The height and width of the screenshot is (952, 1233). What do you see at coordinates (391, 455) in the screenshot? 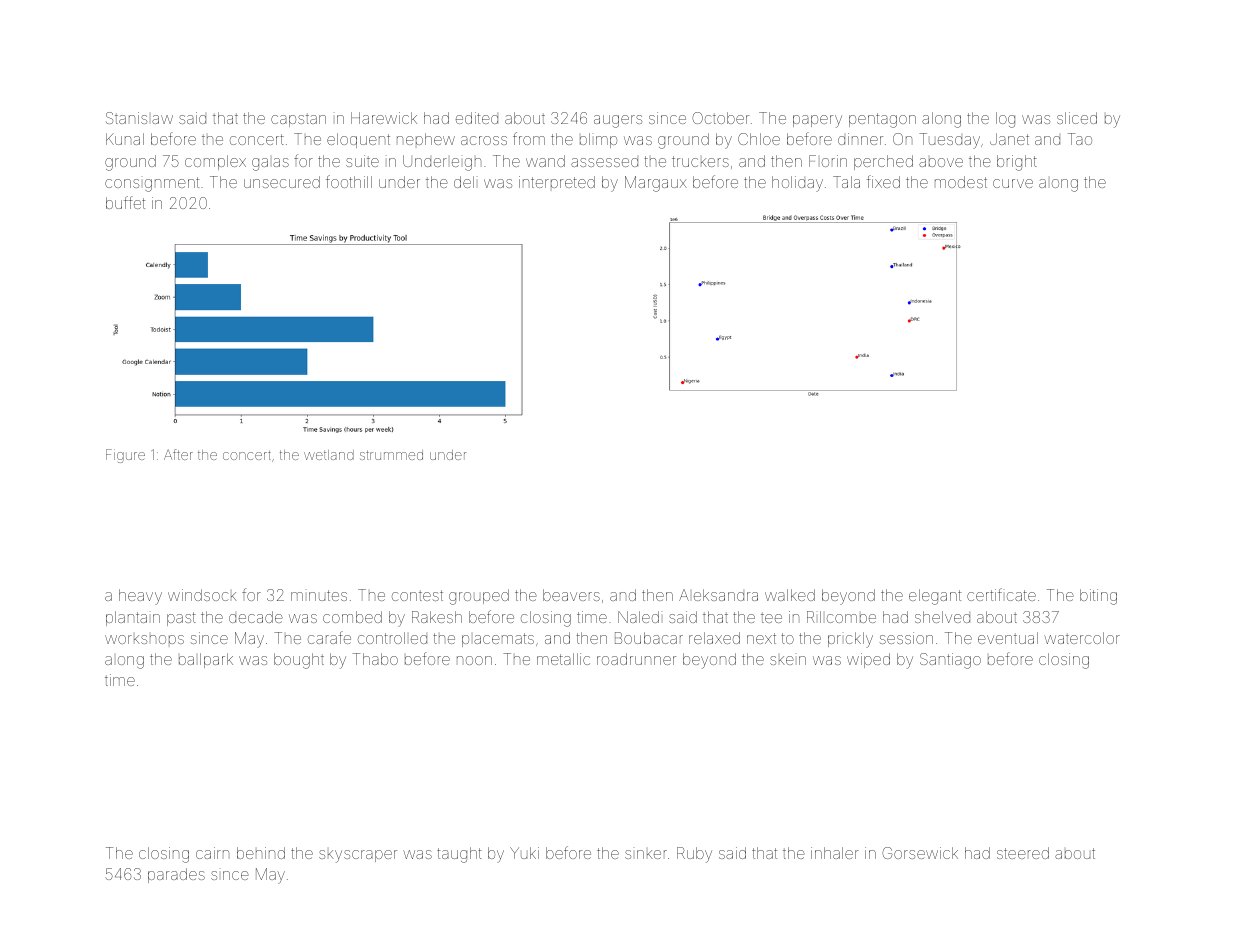
I see `strummed` at bounding box center [391, 455].
